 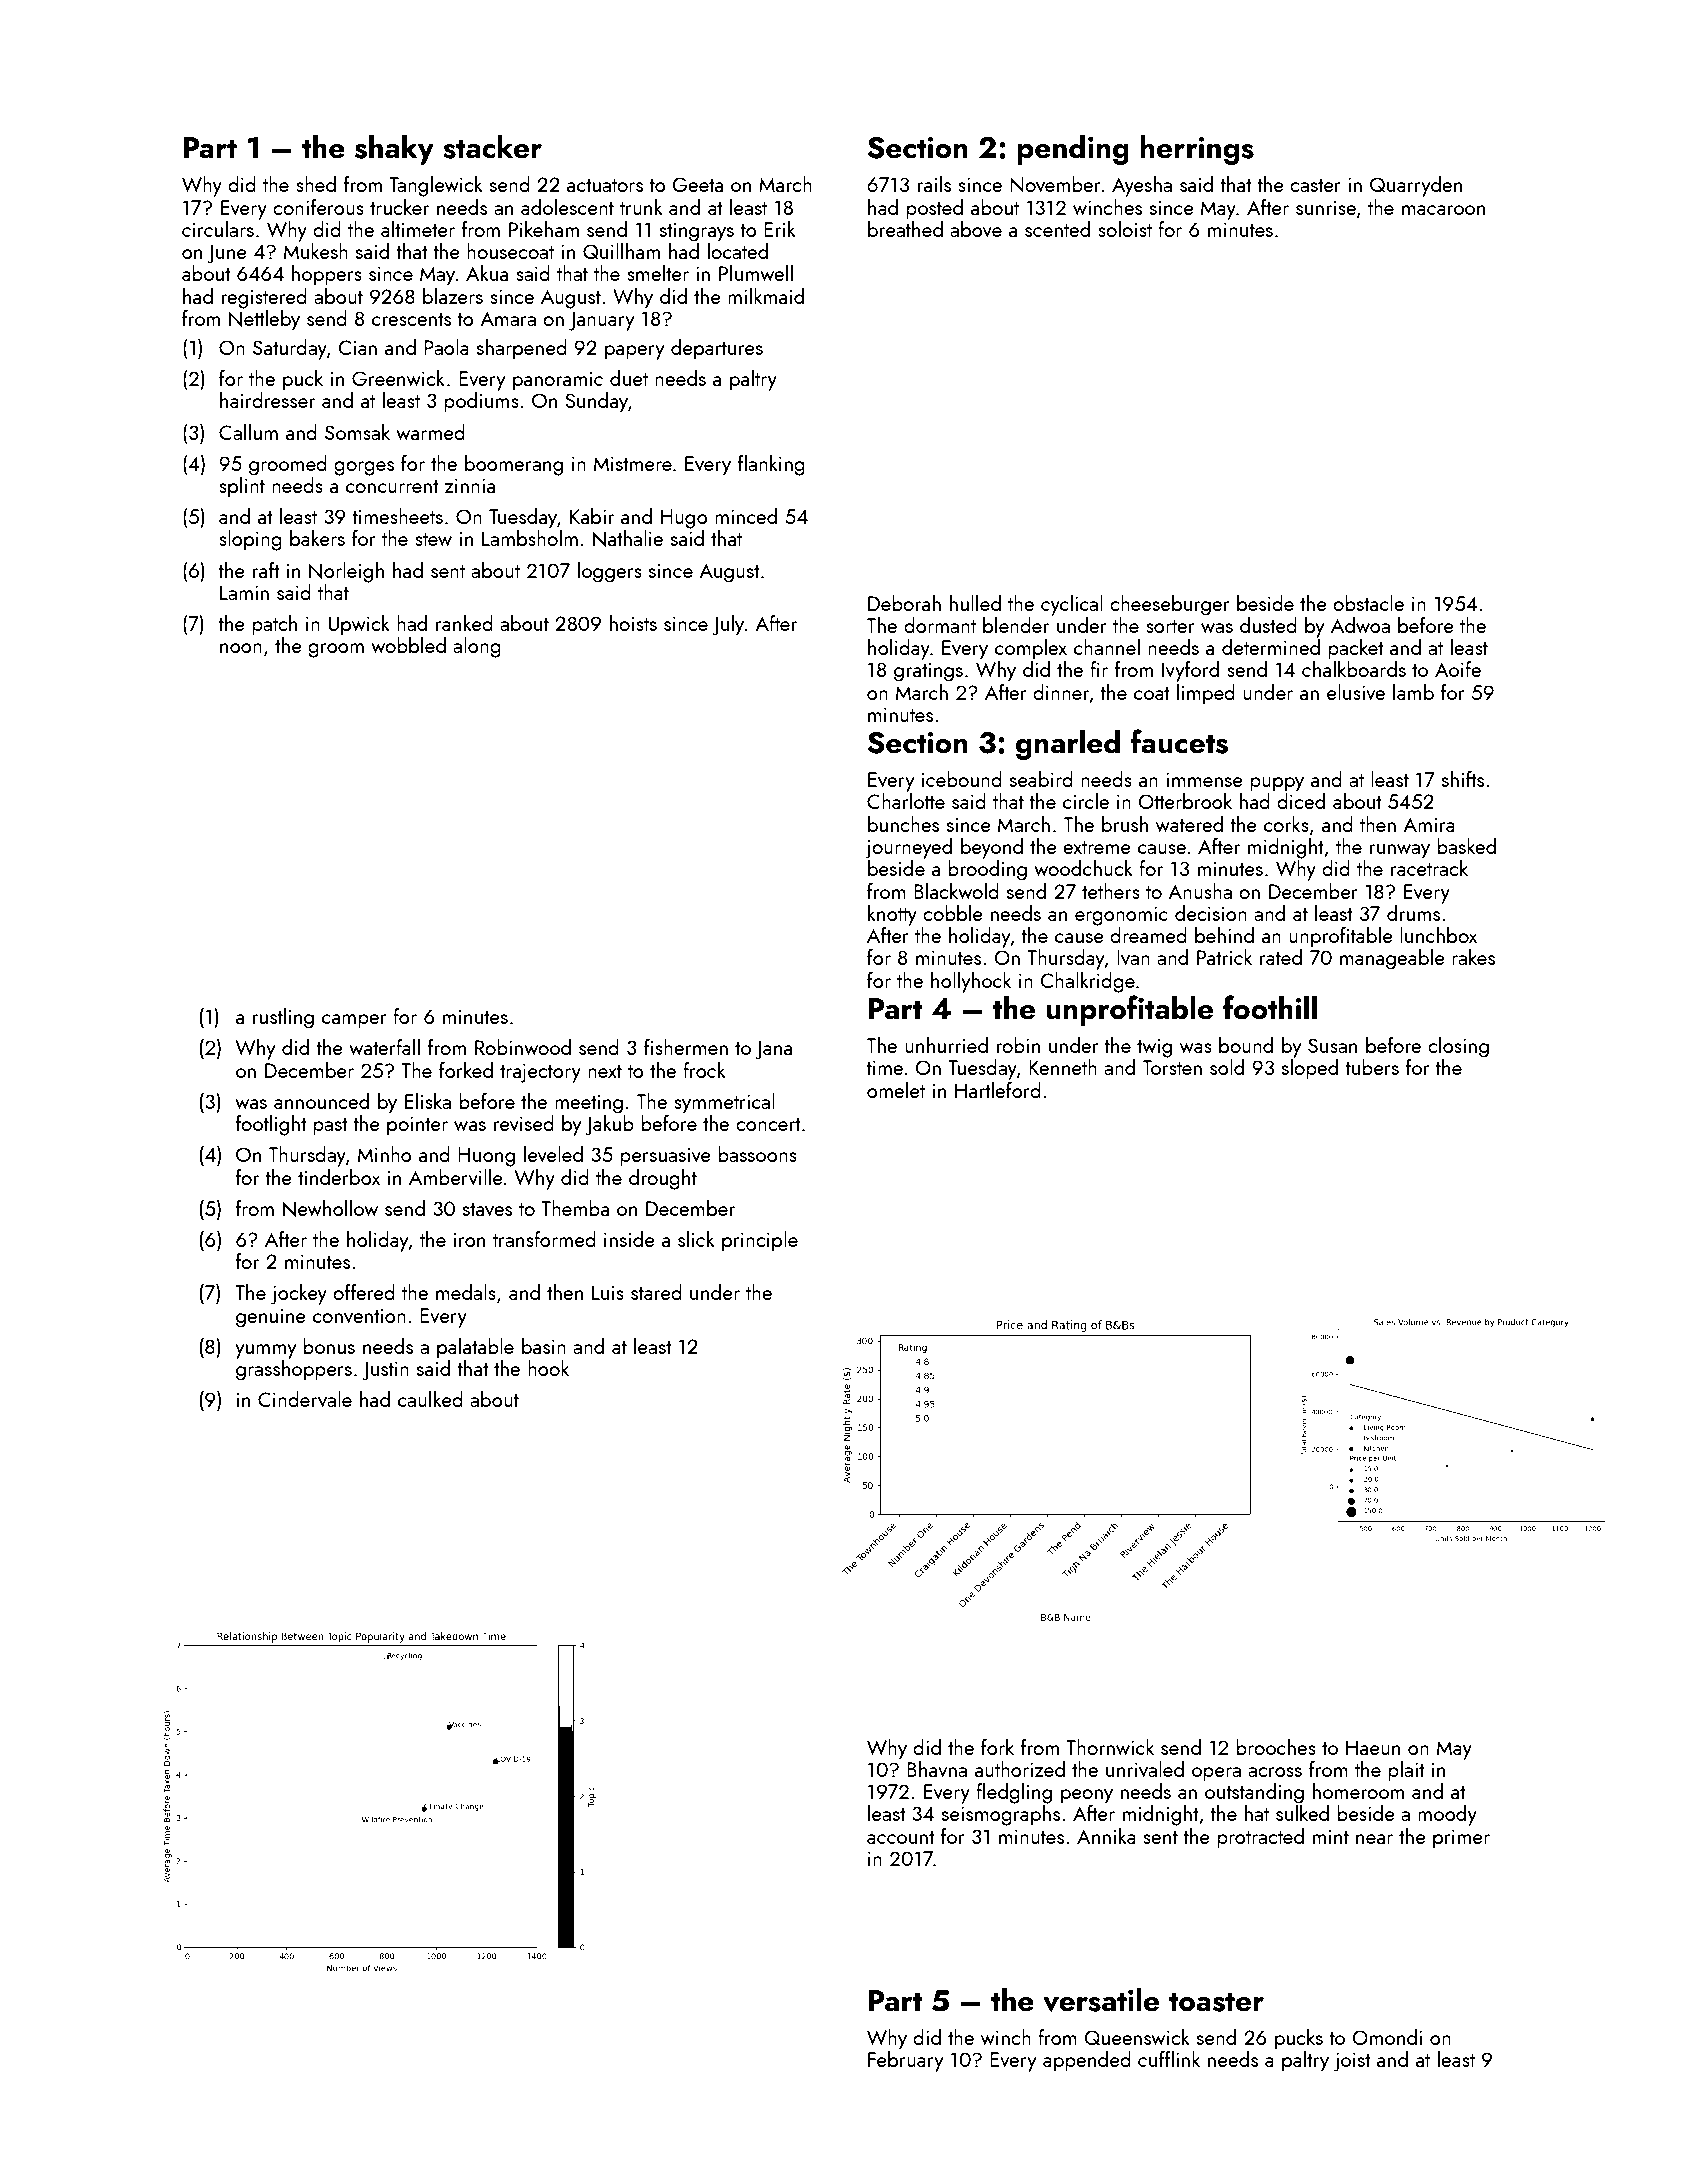 I want to click on Charlotte, so click(x=906, y=801).
